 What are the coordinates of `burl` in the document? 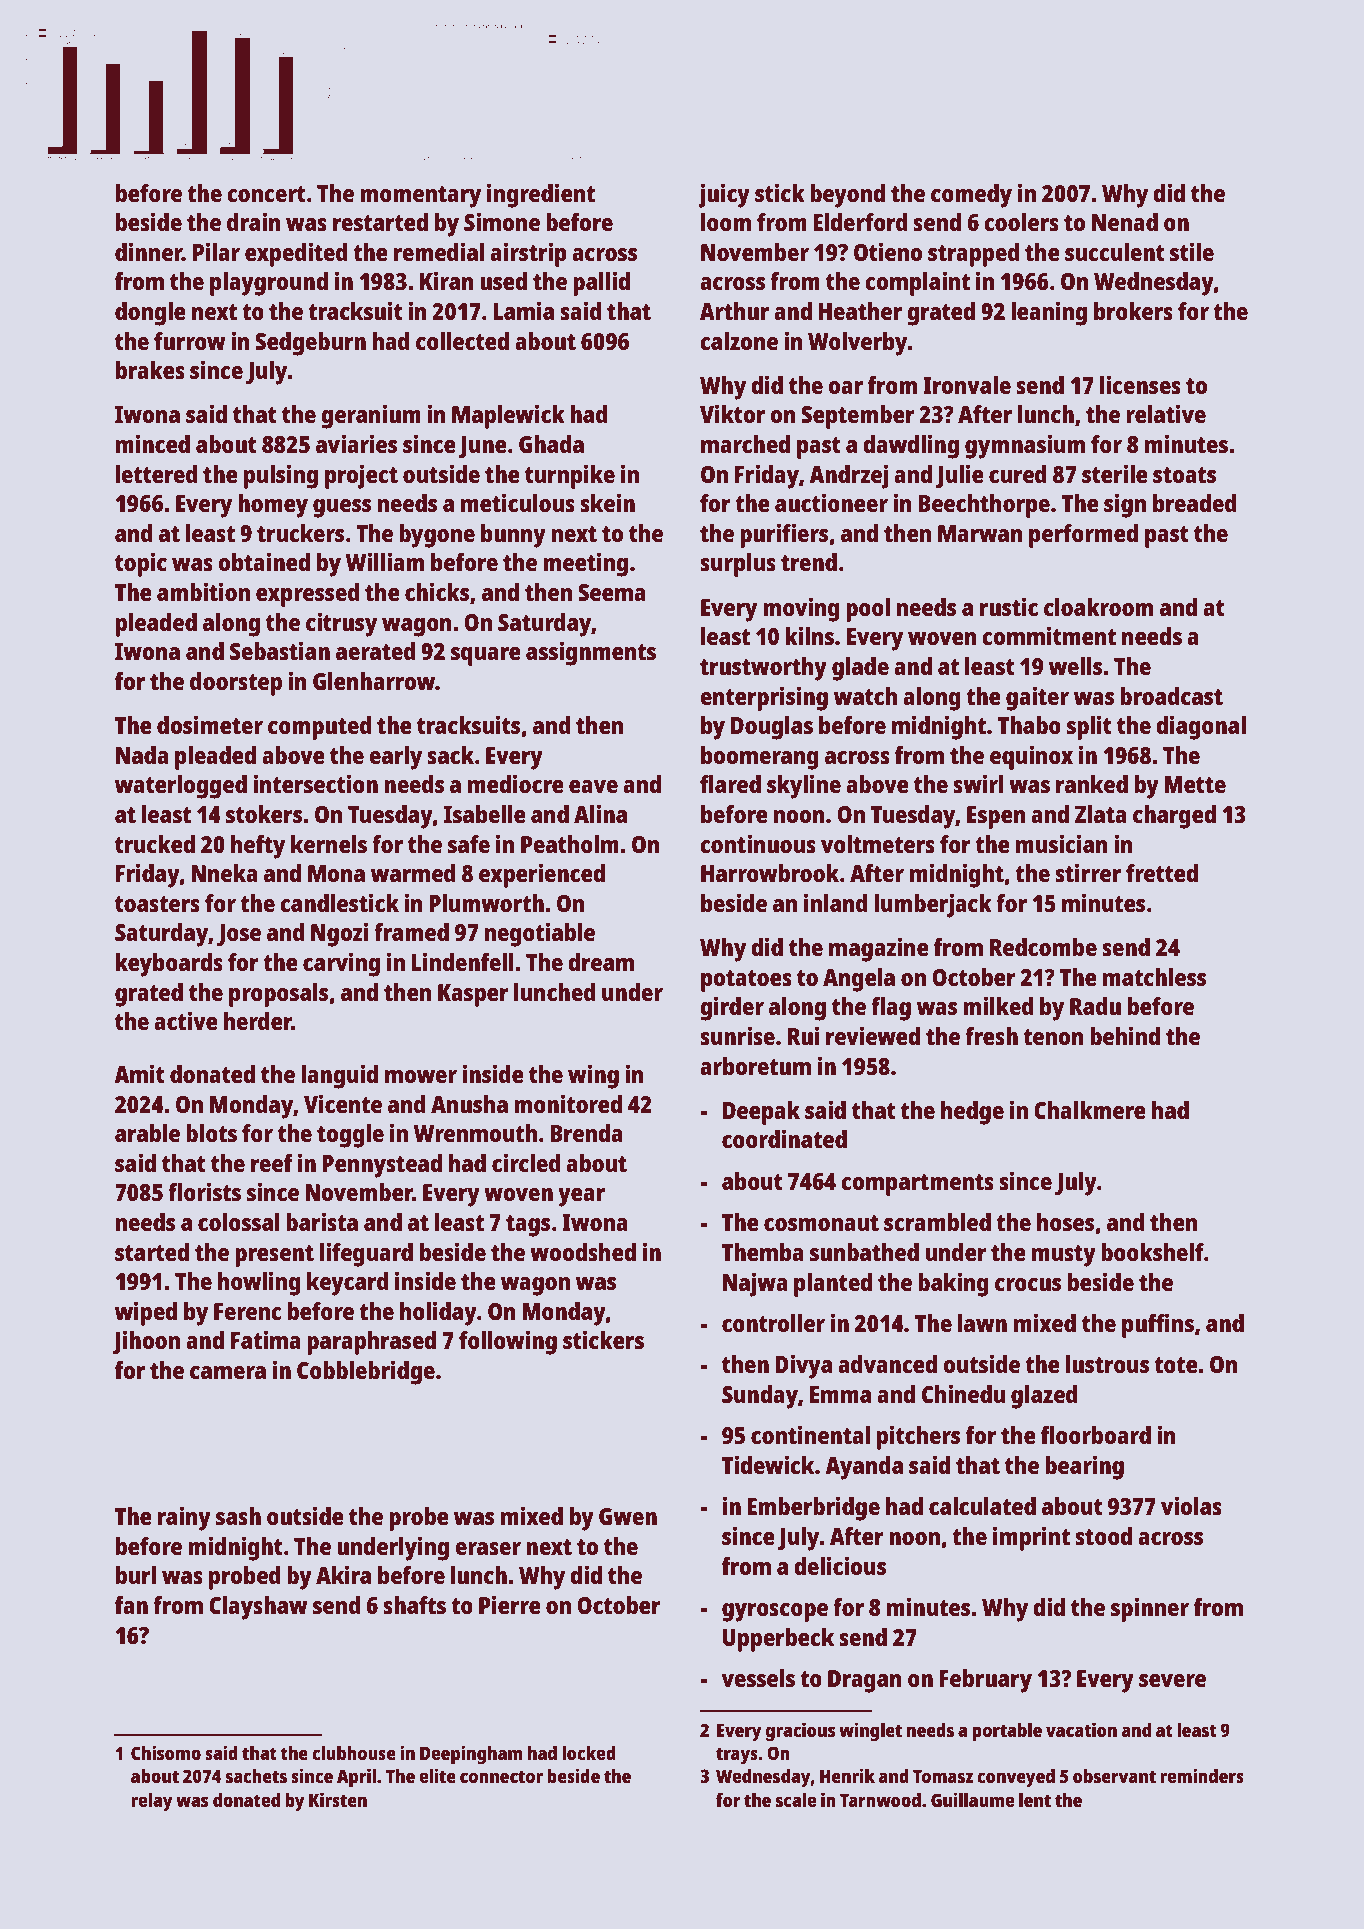 It's located at (136, 1575).
